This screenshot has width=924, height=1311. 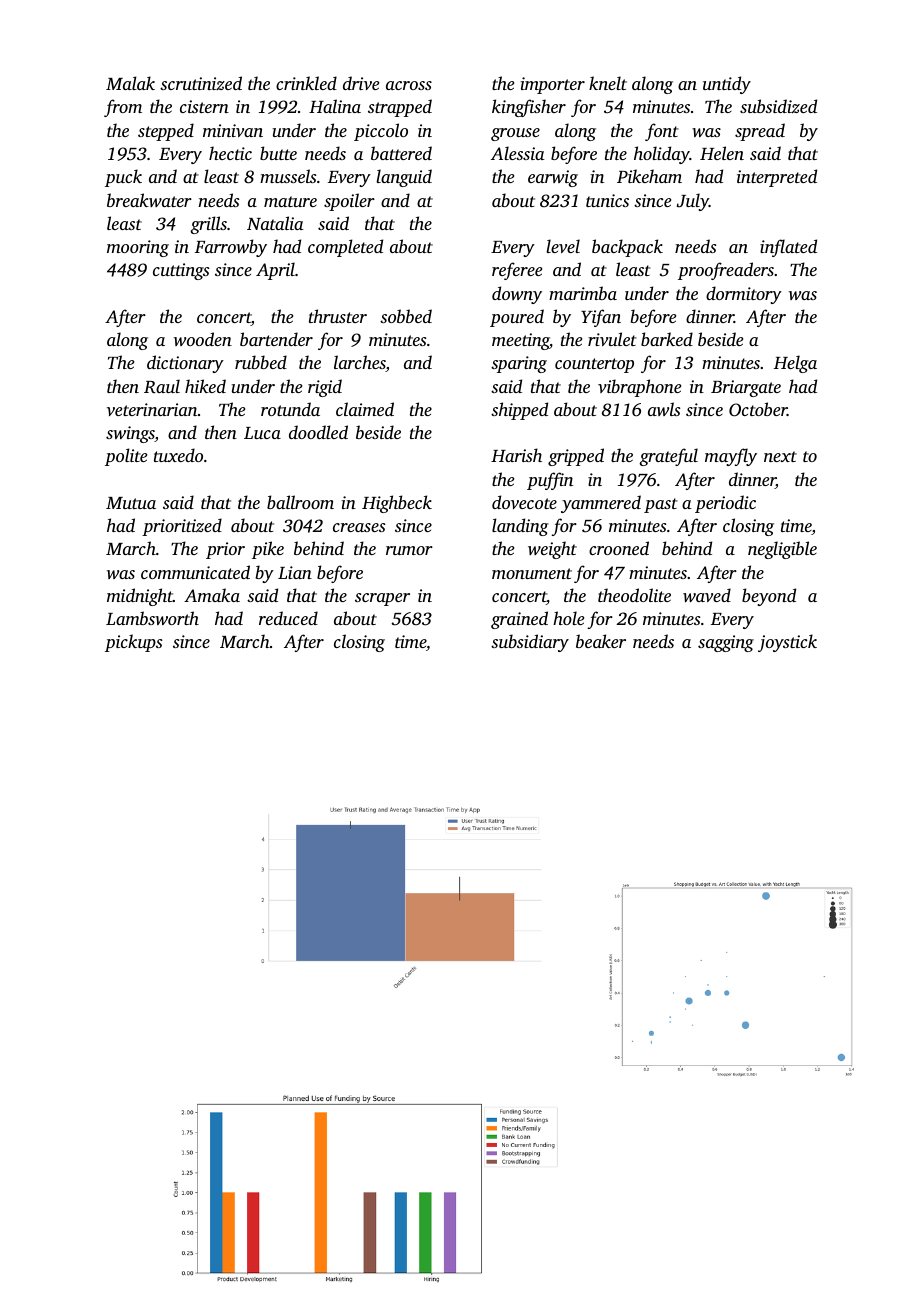 I want to click on tuxedo, so click(x=178, y=455).
